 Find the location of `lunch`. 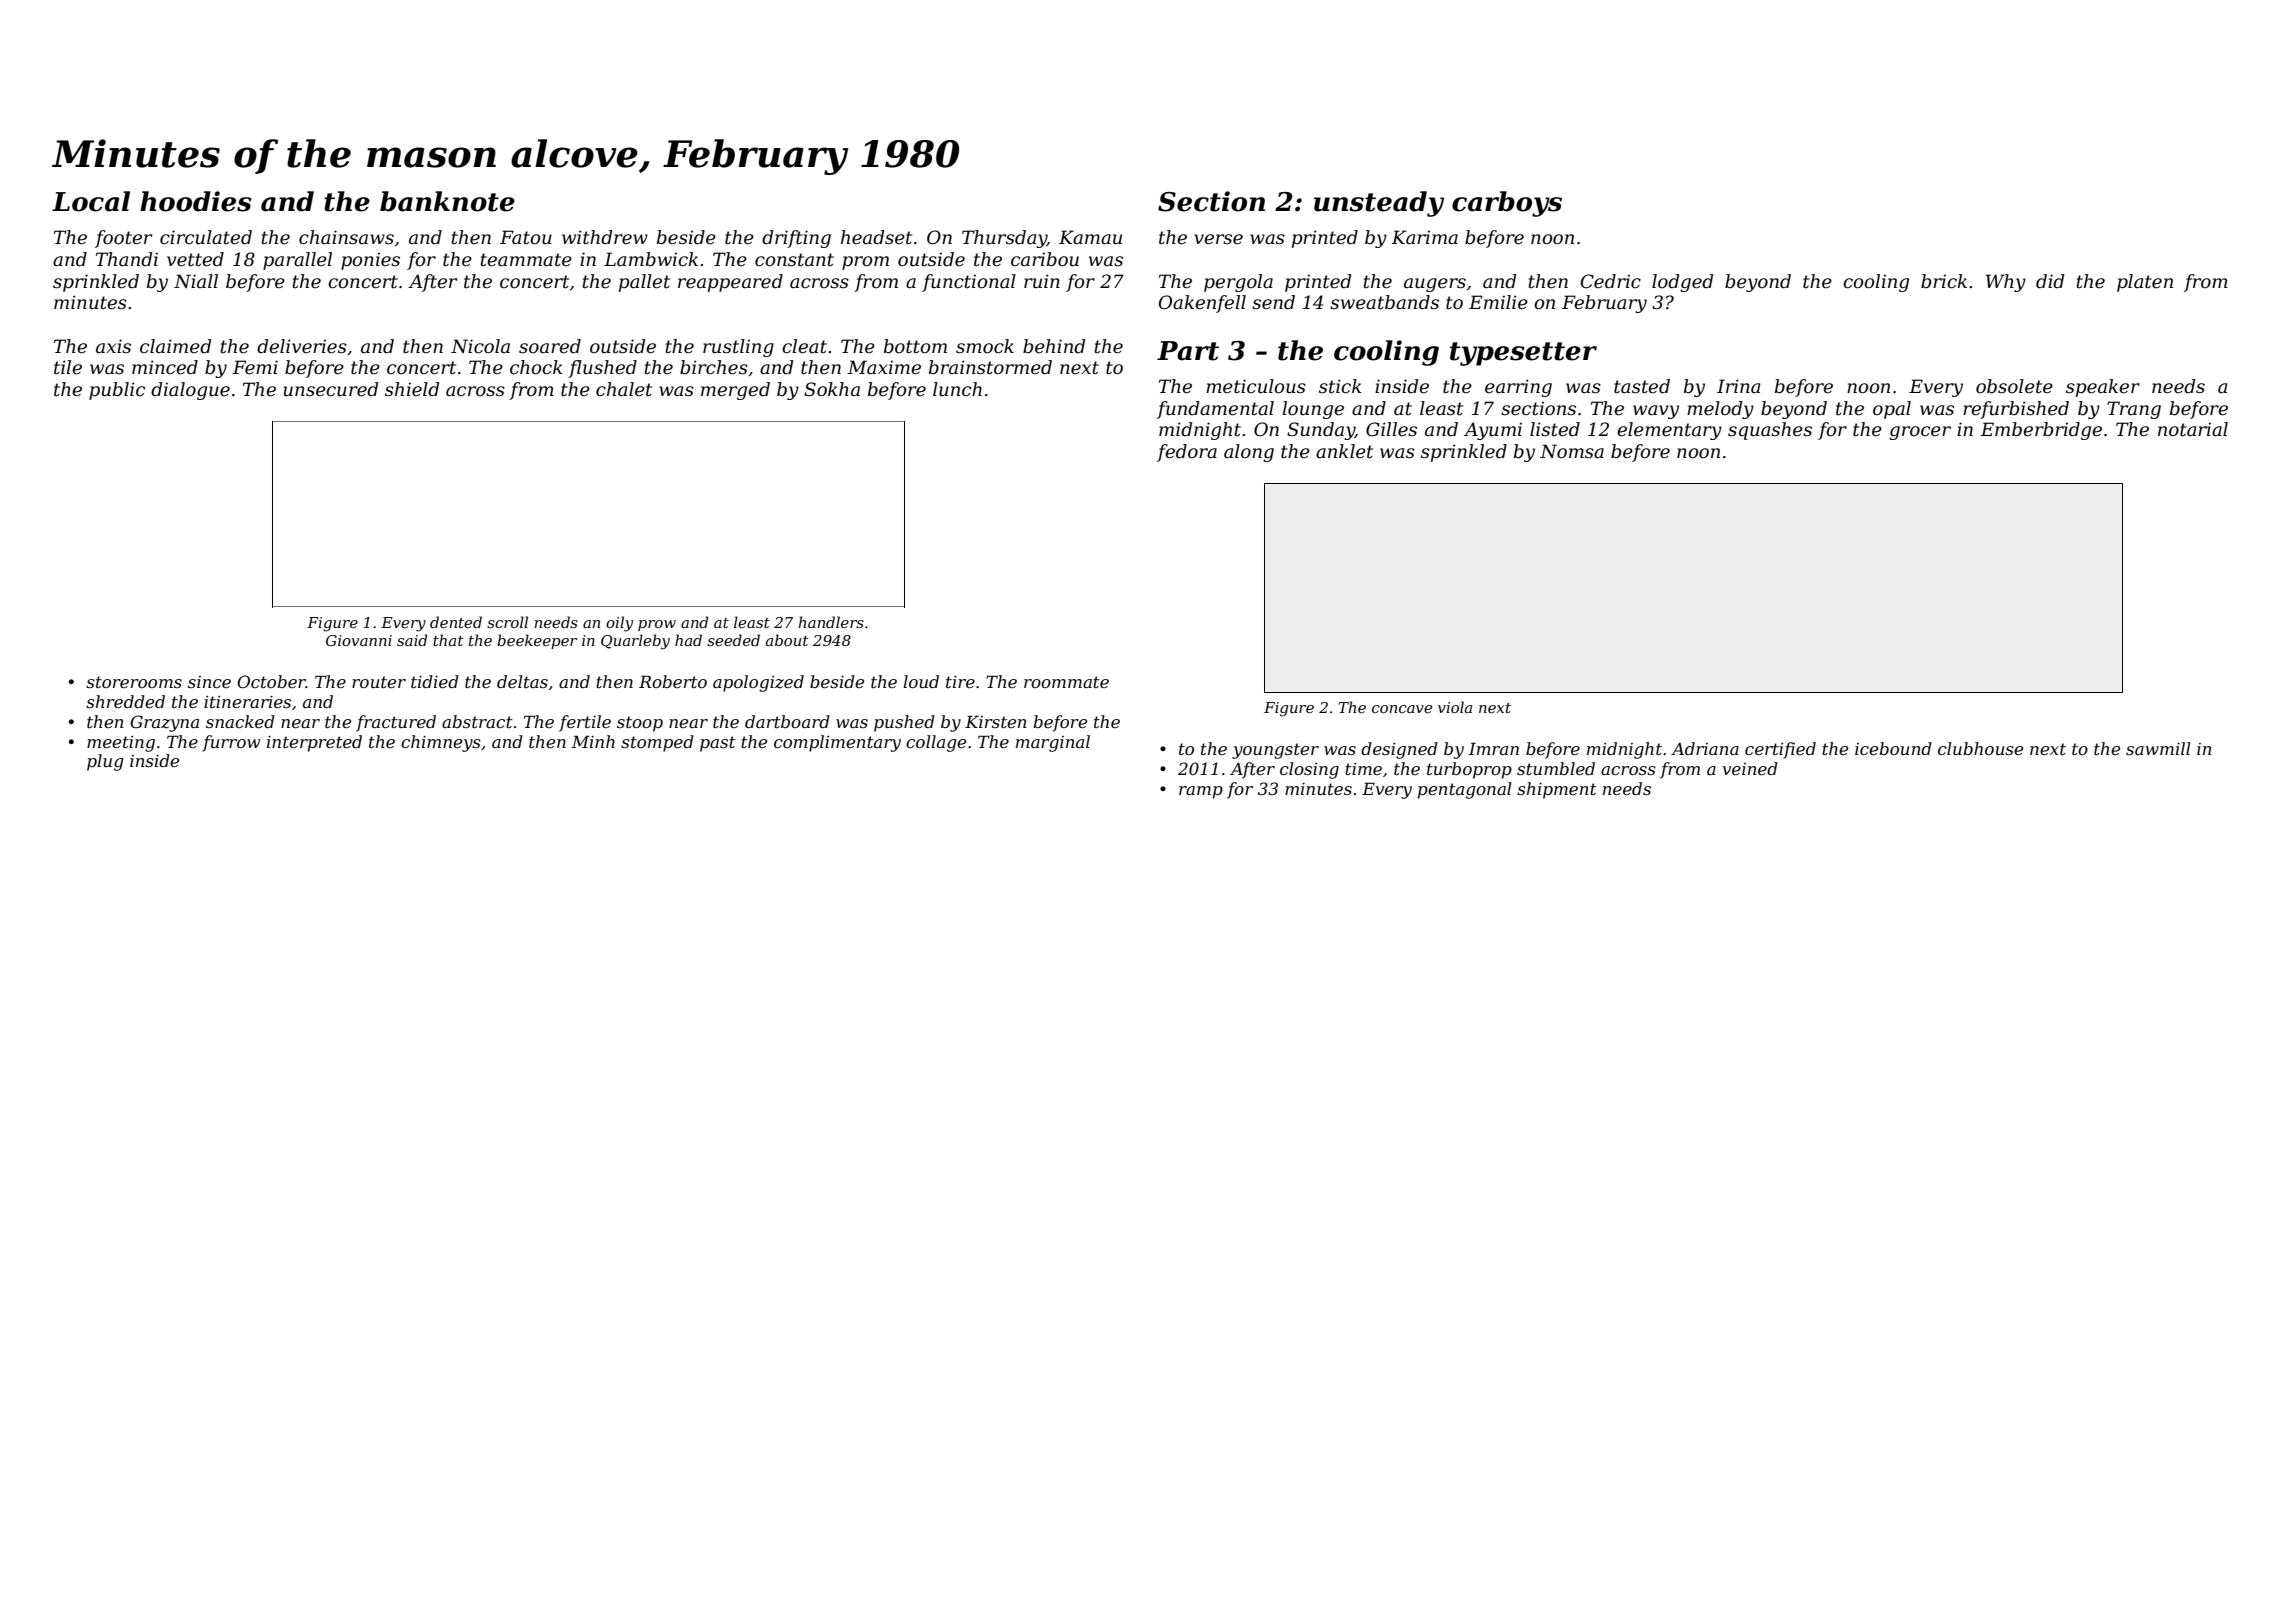

lunch is located at coordinates (957, 389).
